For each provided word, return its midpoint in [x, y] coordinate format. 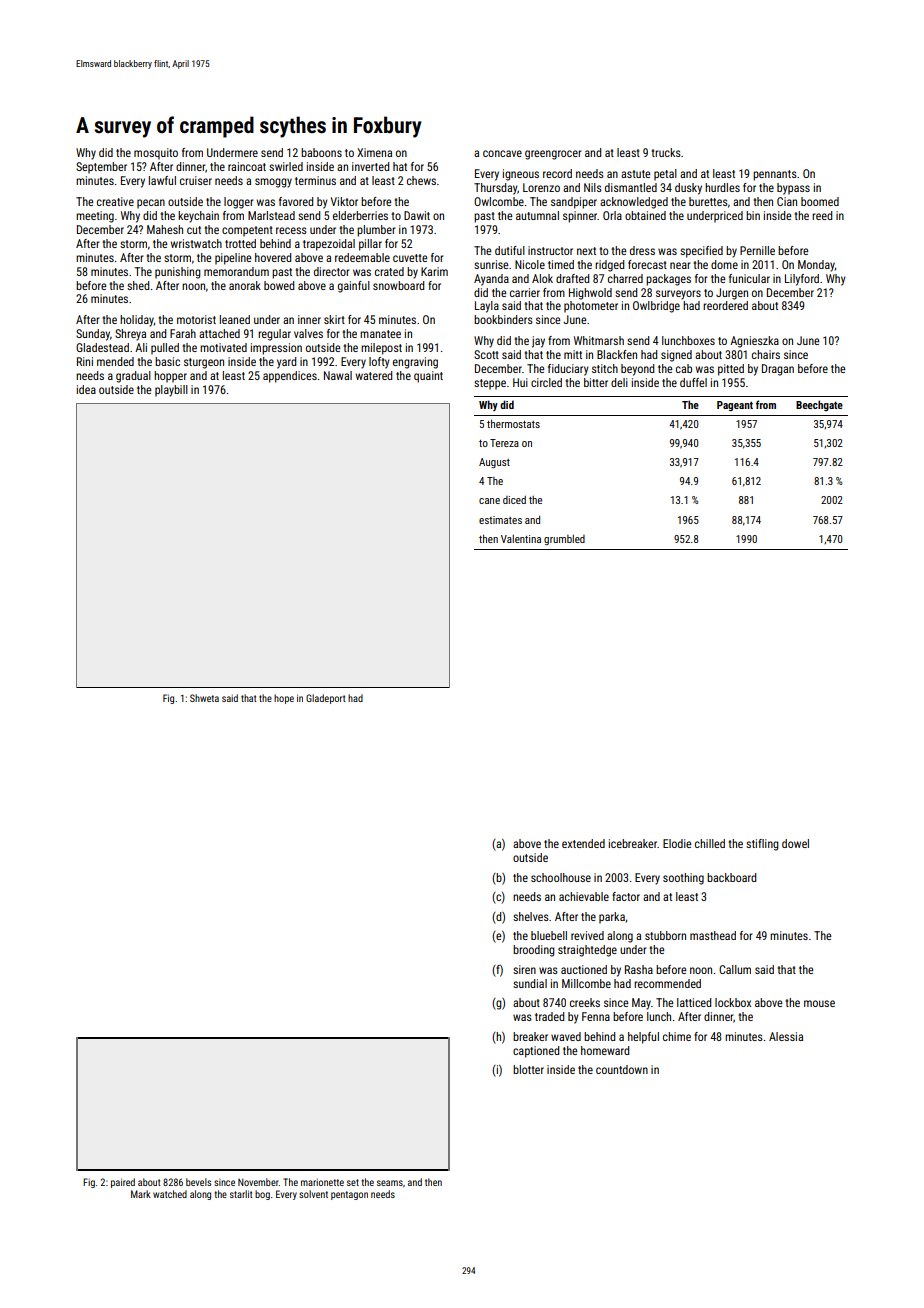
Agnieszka [754, 342]
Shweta [204, 698]
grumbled [564, 540]
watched [170, 1194]
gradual [133, 377]
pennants [775, 175]
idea [86, 389]
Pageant [735, 406]
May [641, 1004]
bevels [198, 1182]
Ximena [374, 152]
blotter [528, 1069]
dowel [795, 843]
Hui [520, 382]
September [101, 168]
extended [583, 843]
